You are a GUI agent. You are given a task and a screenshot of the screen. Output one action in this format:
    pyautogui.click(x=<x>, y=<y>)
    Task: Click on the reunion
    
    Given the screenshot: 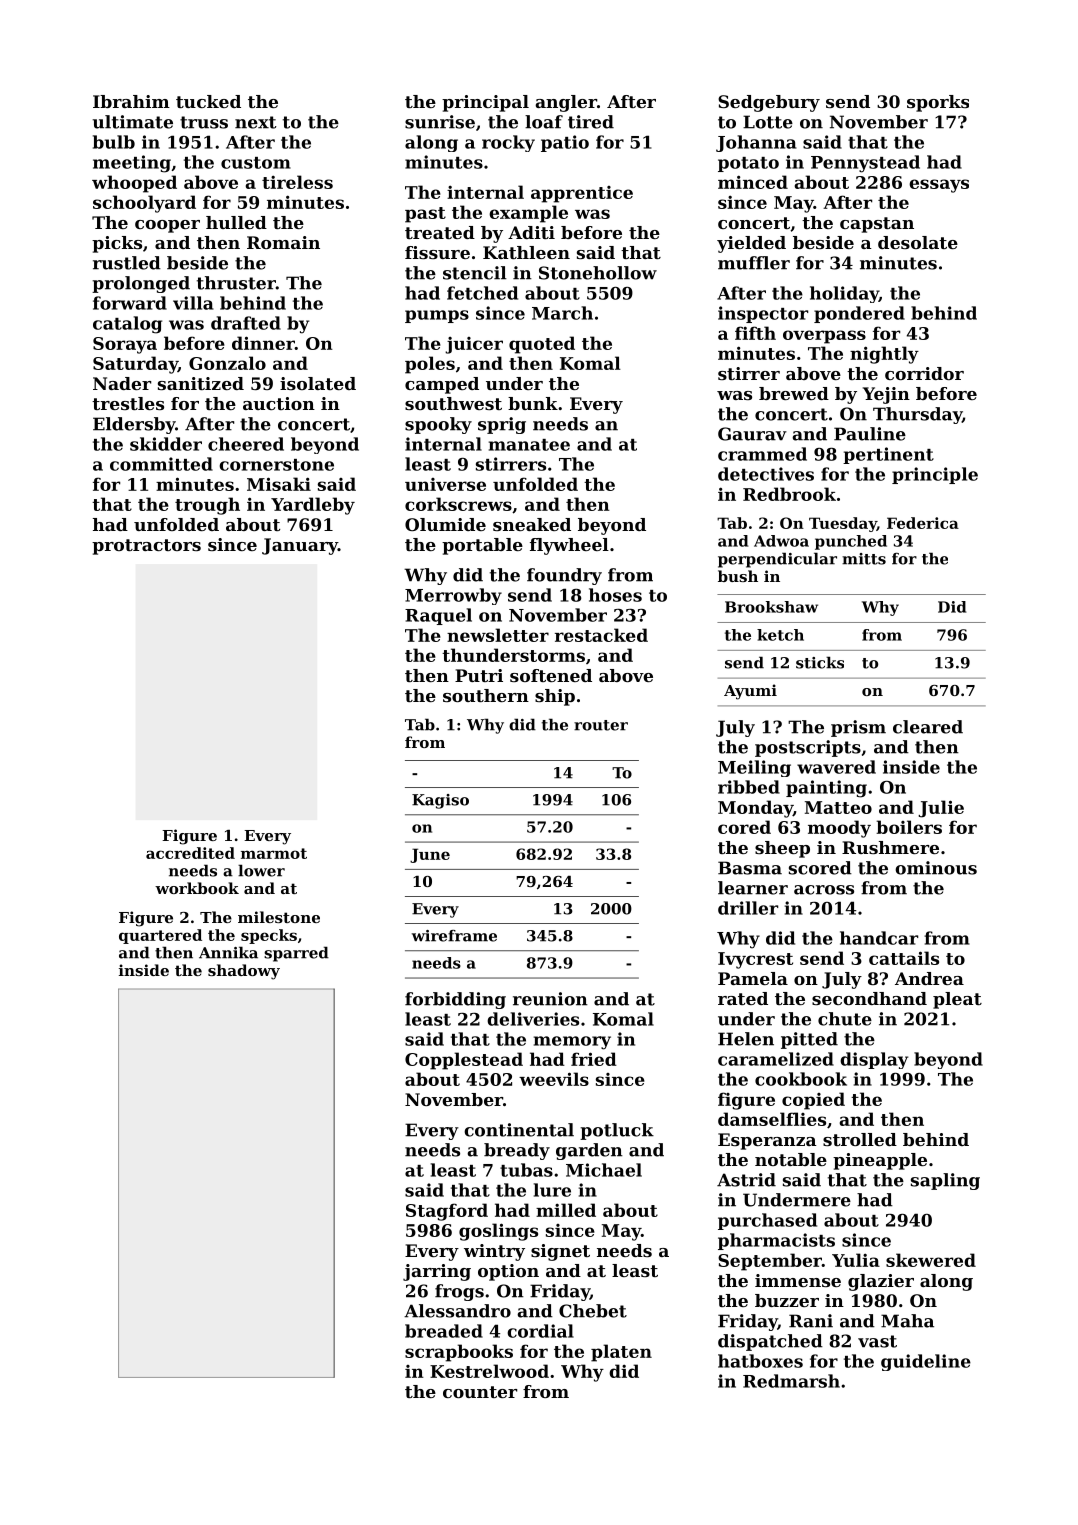 What is the action you would take?
    pyautogui.click(x=550, y=999)
